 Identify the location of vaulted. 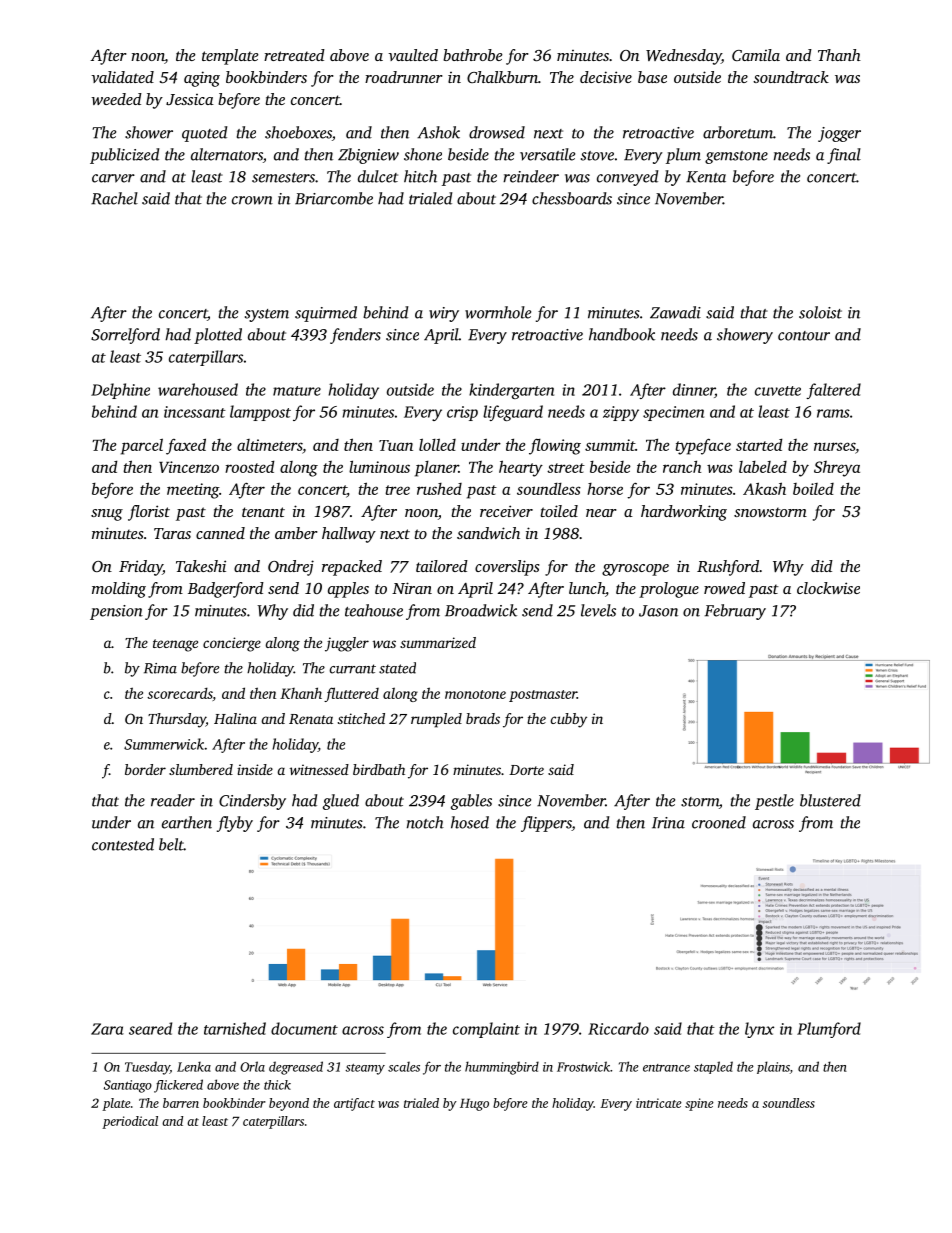
(413, 55).
